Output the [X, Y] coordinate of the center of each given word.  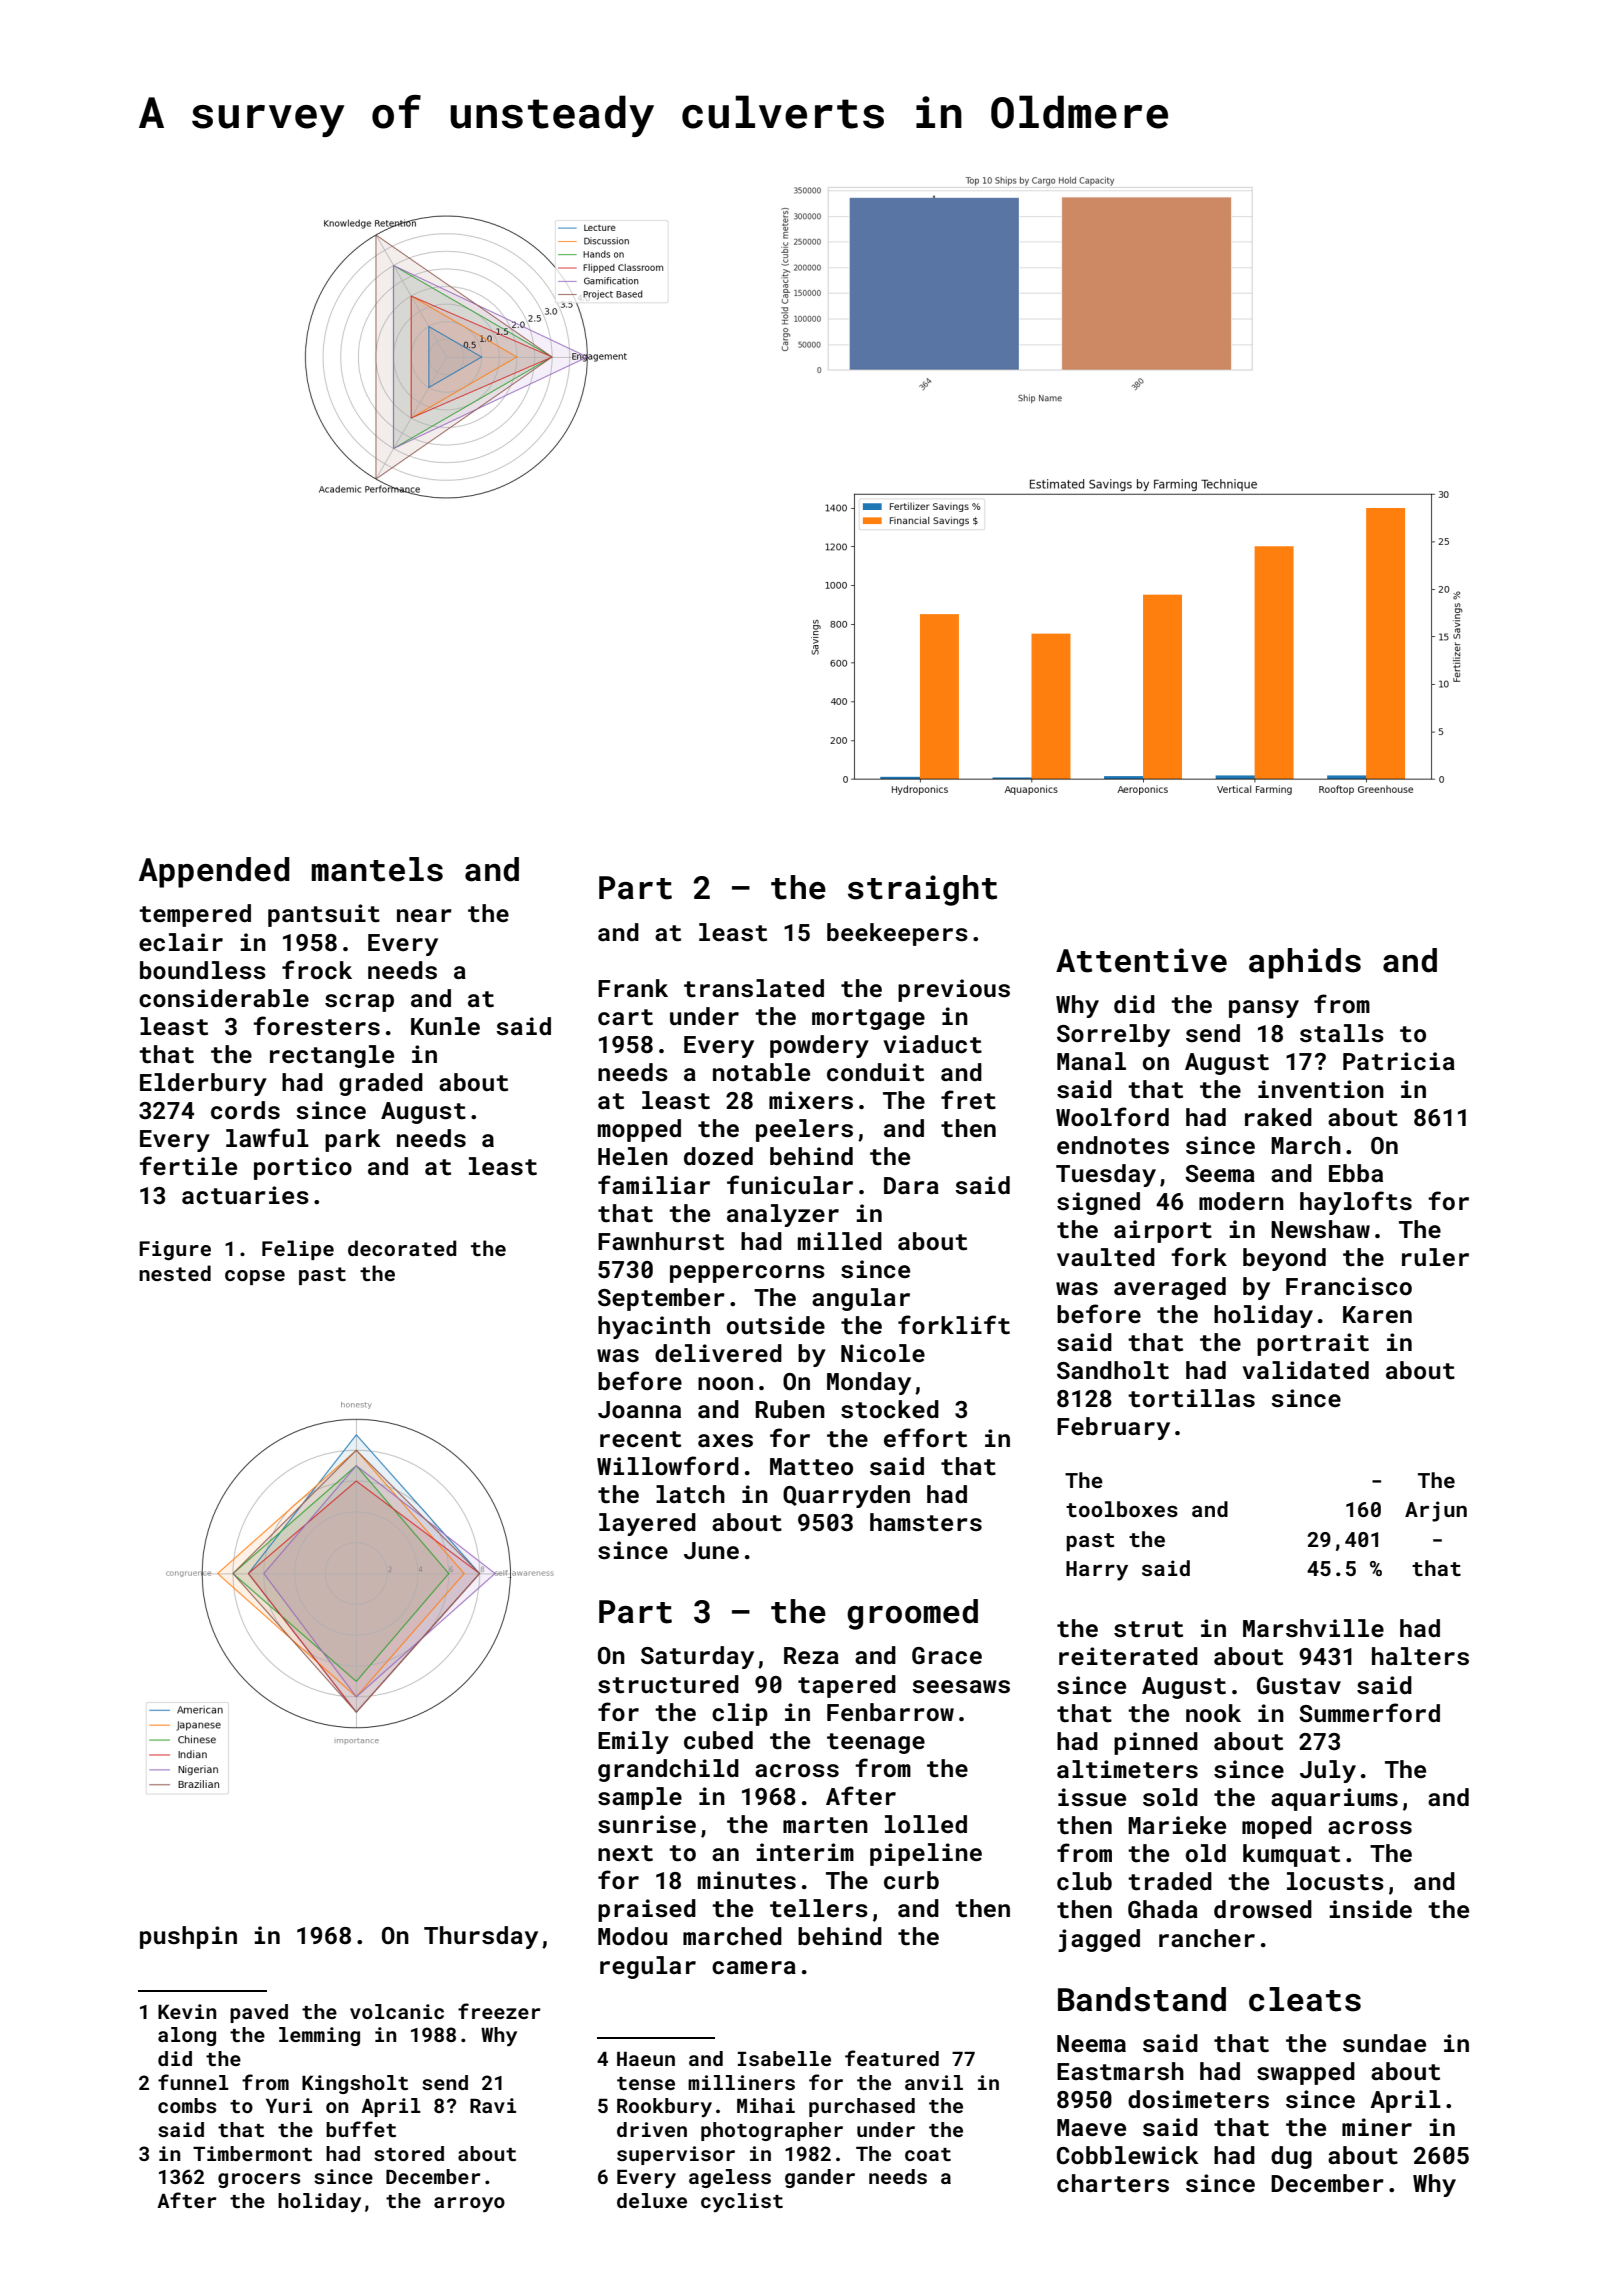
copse [255, 1277]
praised [647, 1910]
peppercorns [747, 1274]
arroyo [469, 2205]
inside [1370, 1909]
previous [954, 990]
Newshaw [1320, 1229]
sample [640, 1798]
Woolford [1112, 1116]
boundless [203, 970]
